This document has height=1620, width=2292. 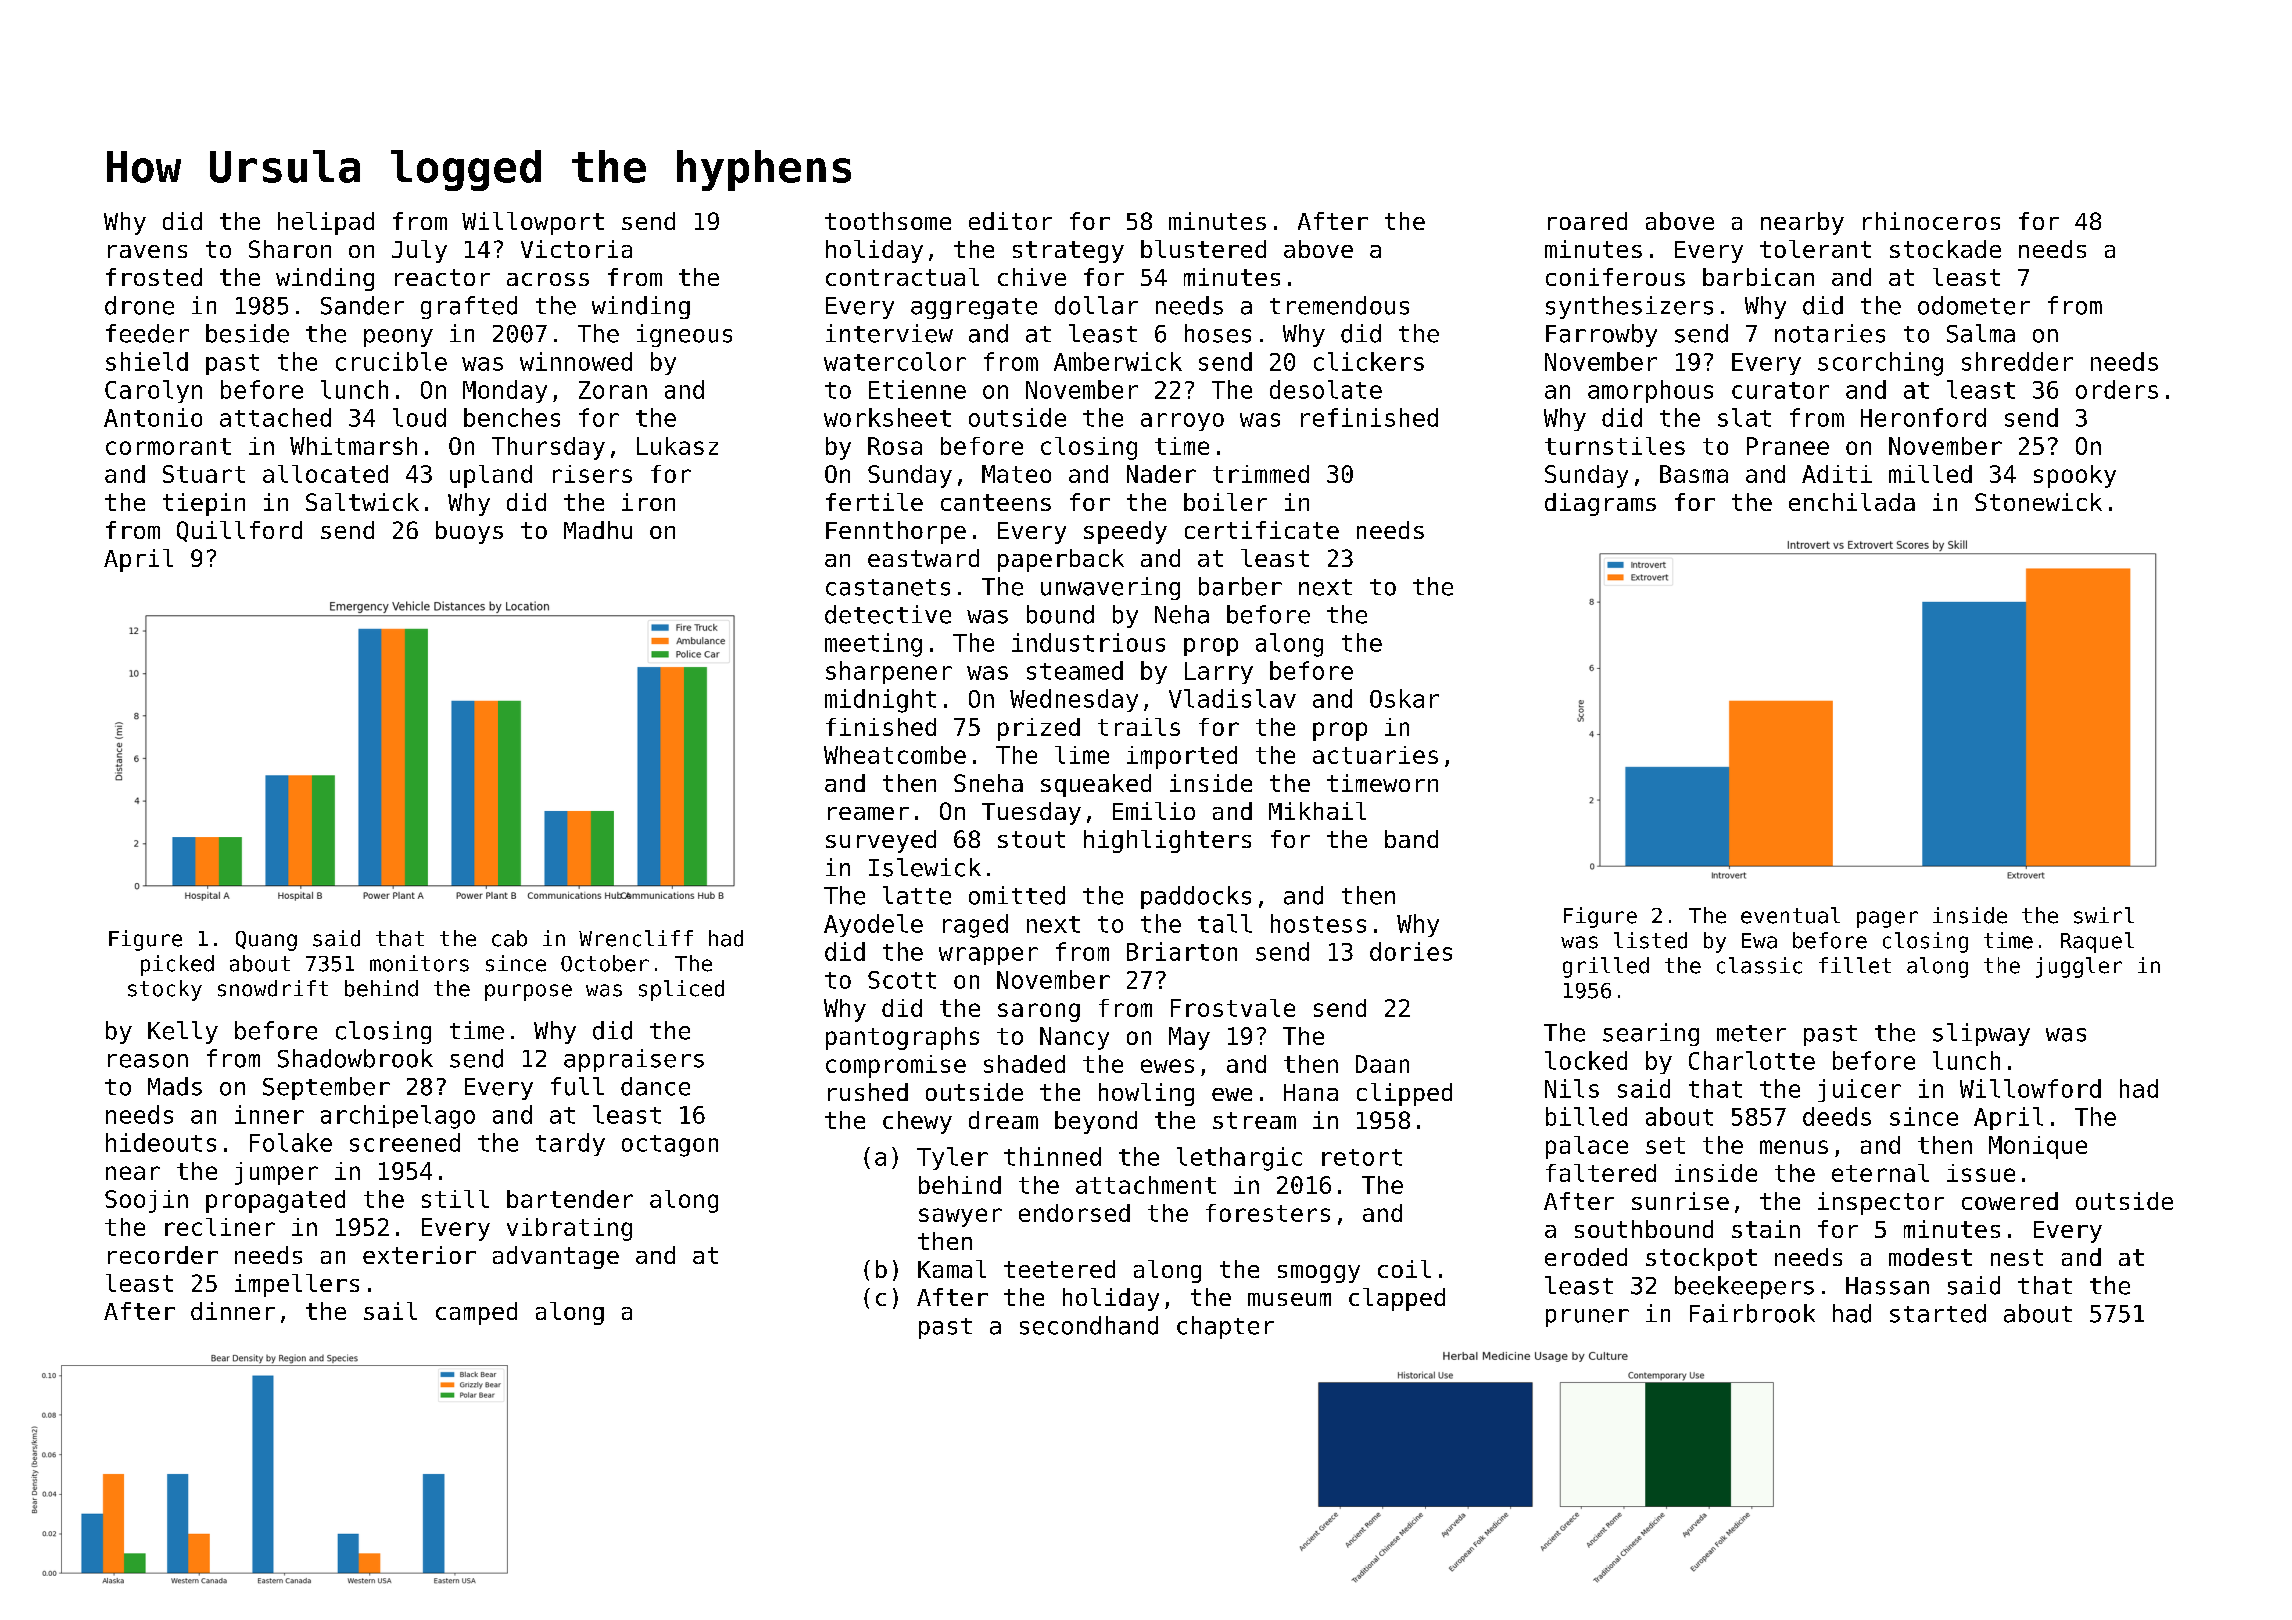 I want to click on editor, so click(x=1010, y=221).
